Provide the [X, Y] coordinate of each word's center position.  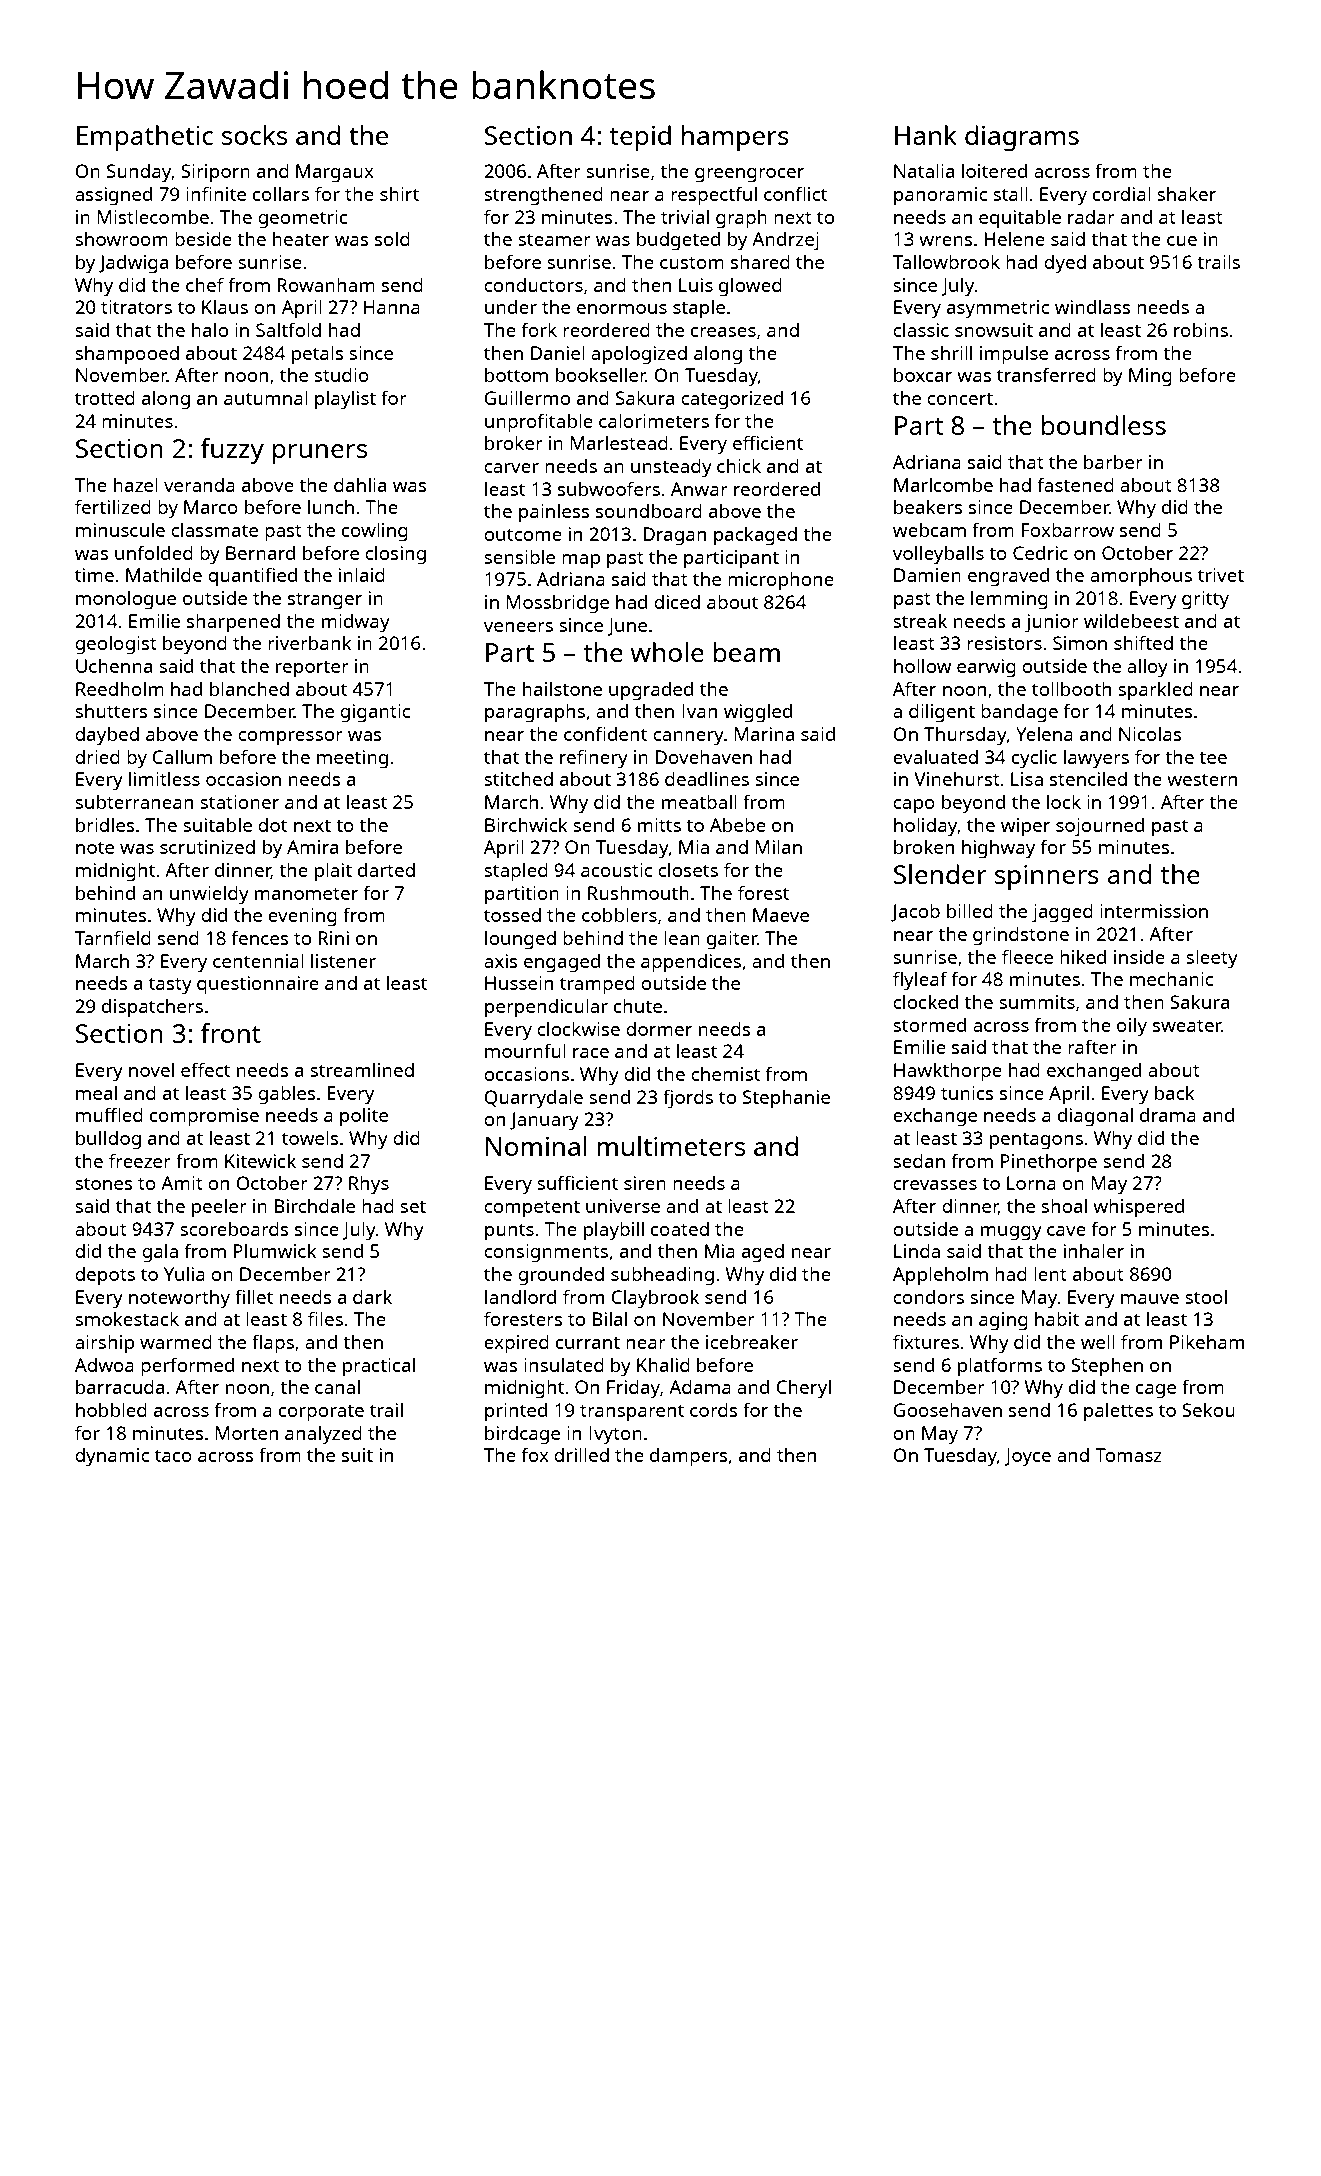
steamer [554, 239]
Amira [312, 847]
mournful [525, 1050]
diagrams [1022, 138]
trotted [105, 398]
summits [1037, 1002]
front [231, 1033]
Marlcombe [943, 484]
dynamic [112, 1457]
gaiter [732, 940]
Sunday [139, 173]
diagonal [1095, 1117]
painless [554, 513]
